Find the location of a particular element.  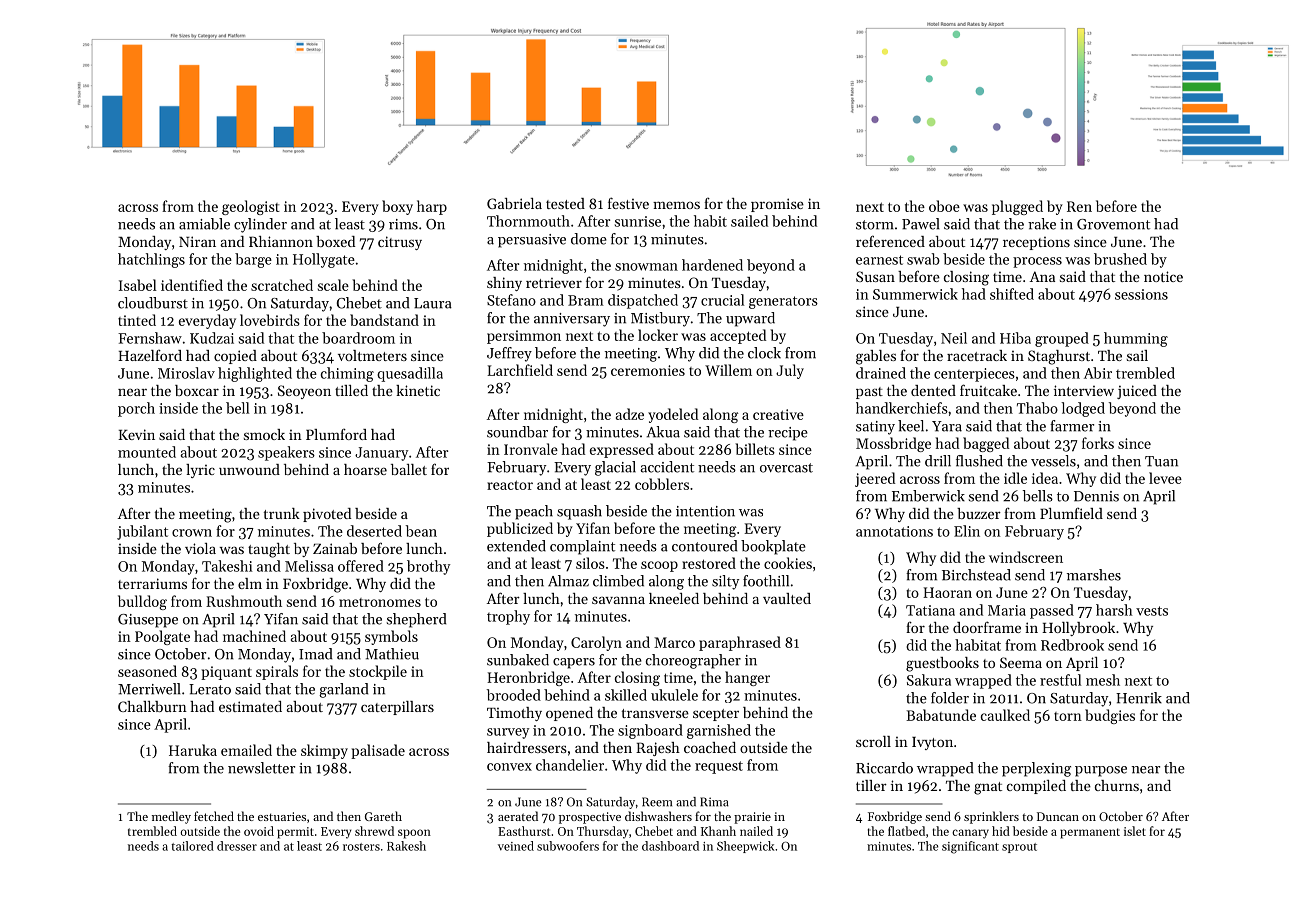

vaulted is located at coordinates (787, 598).
